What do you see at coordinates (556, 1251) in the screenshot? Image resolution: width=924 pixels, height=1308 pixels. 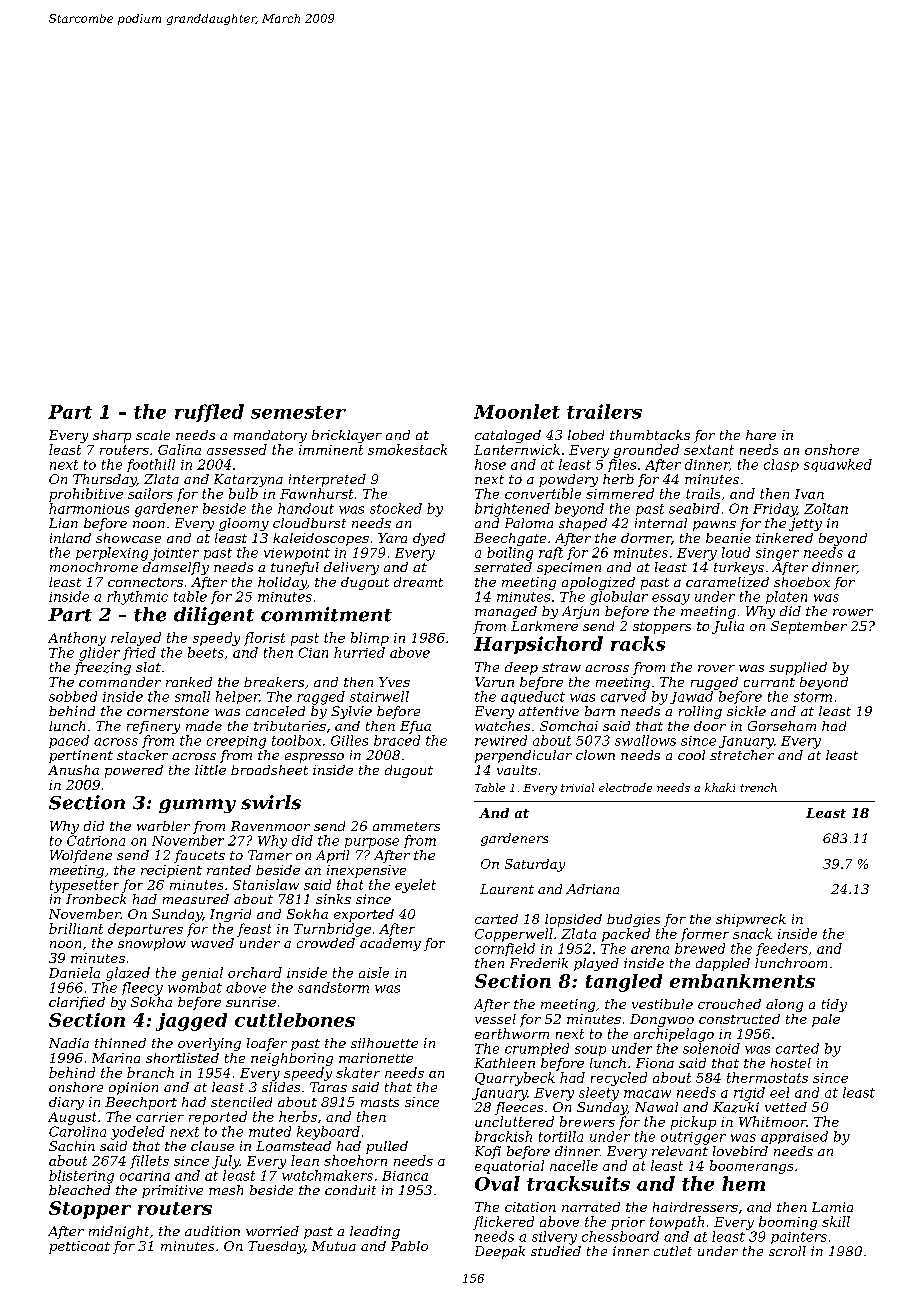 I see `studied` at bounding box center [556, 1251].
